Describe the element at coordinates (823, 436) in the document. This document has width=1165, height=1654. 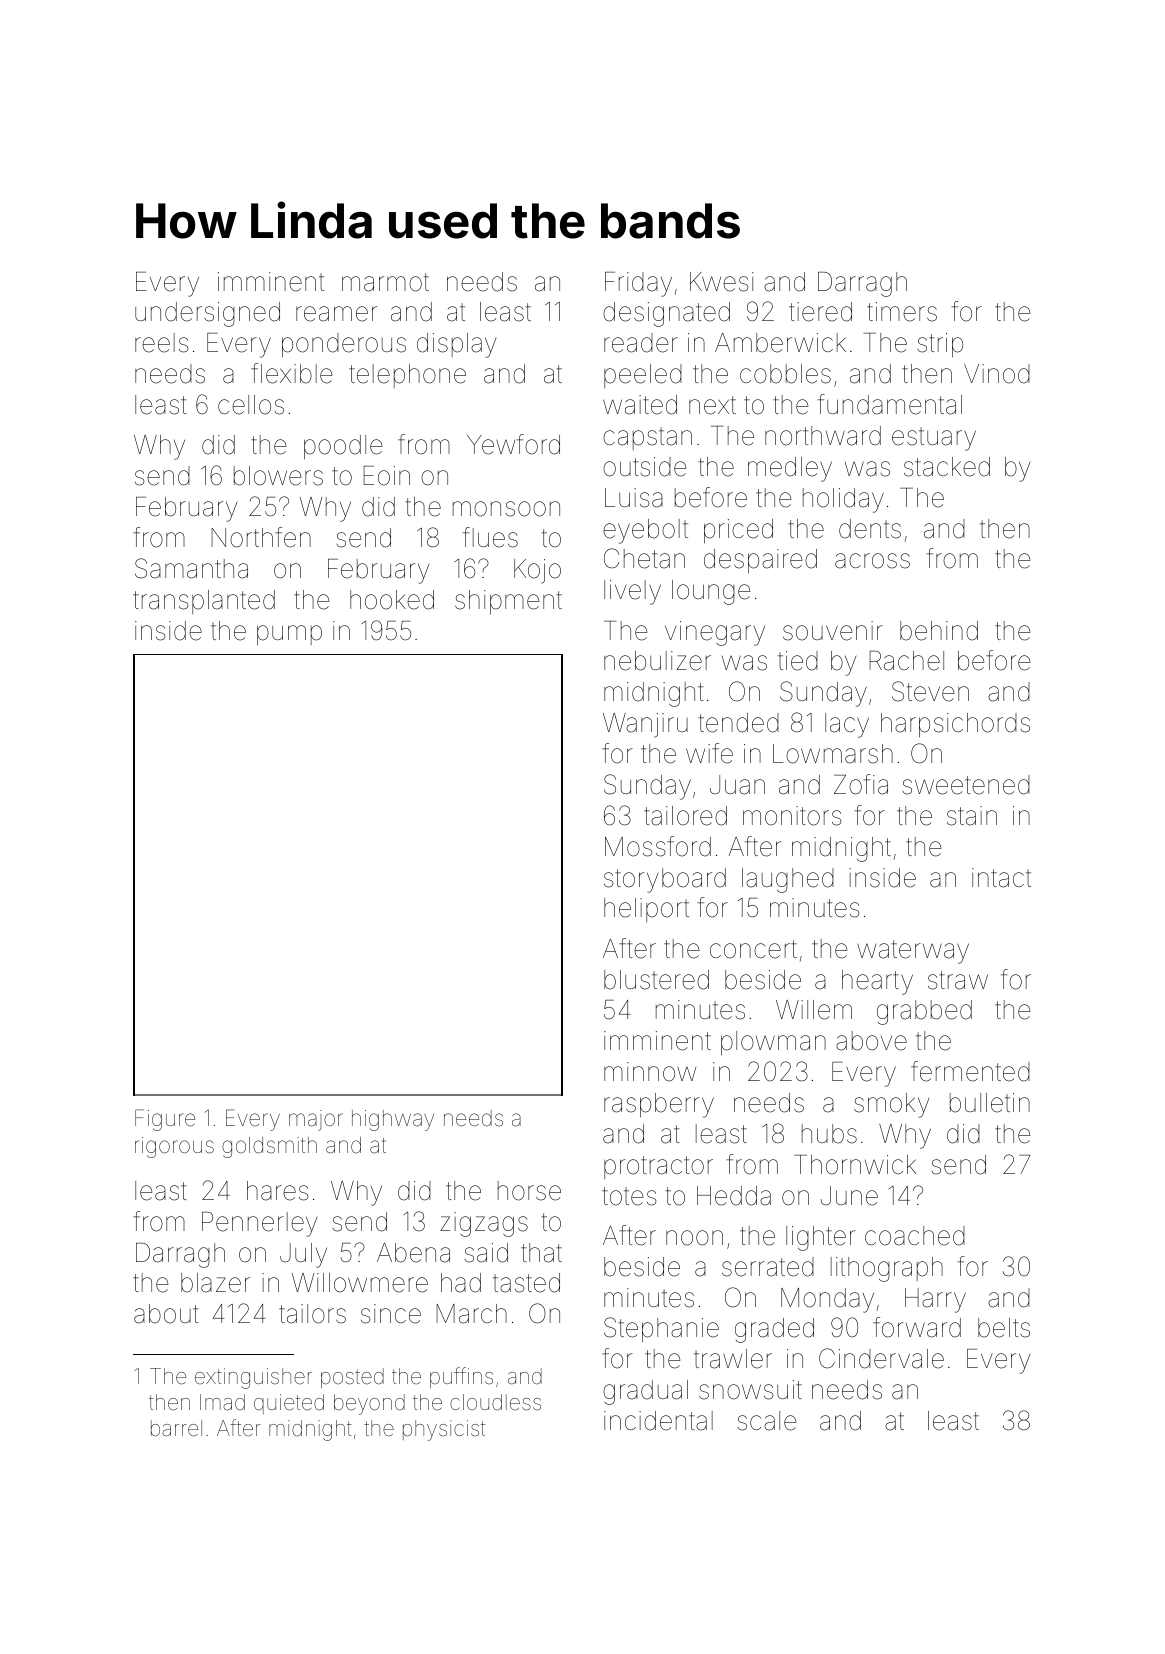
I see `northward` at that location.
